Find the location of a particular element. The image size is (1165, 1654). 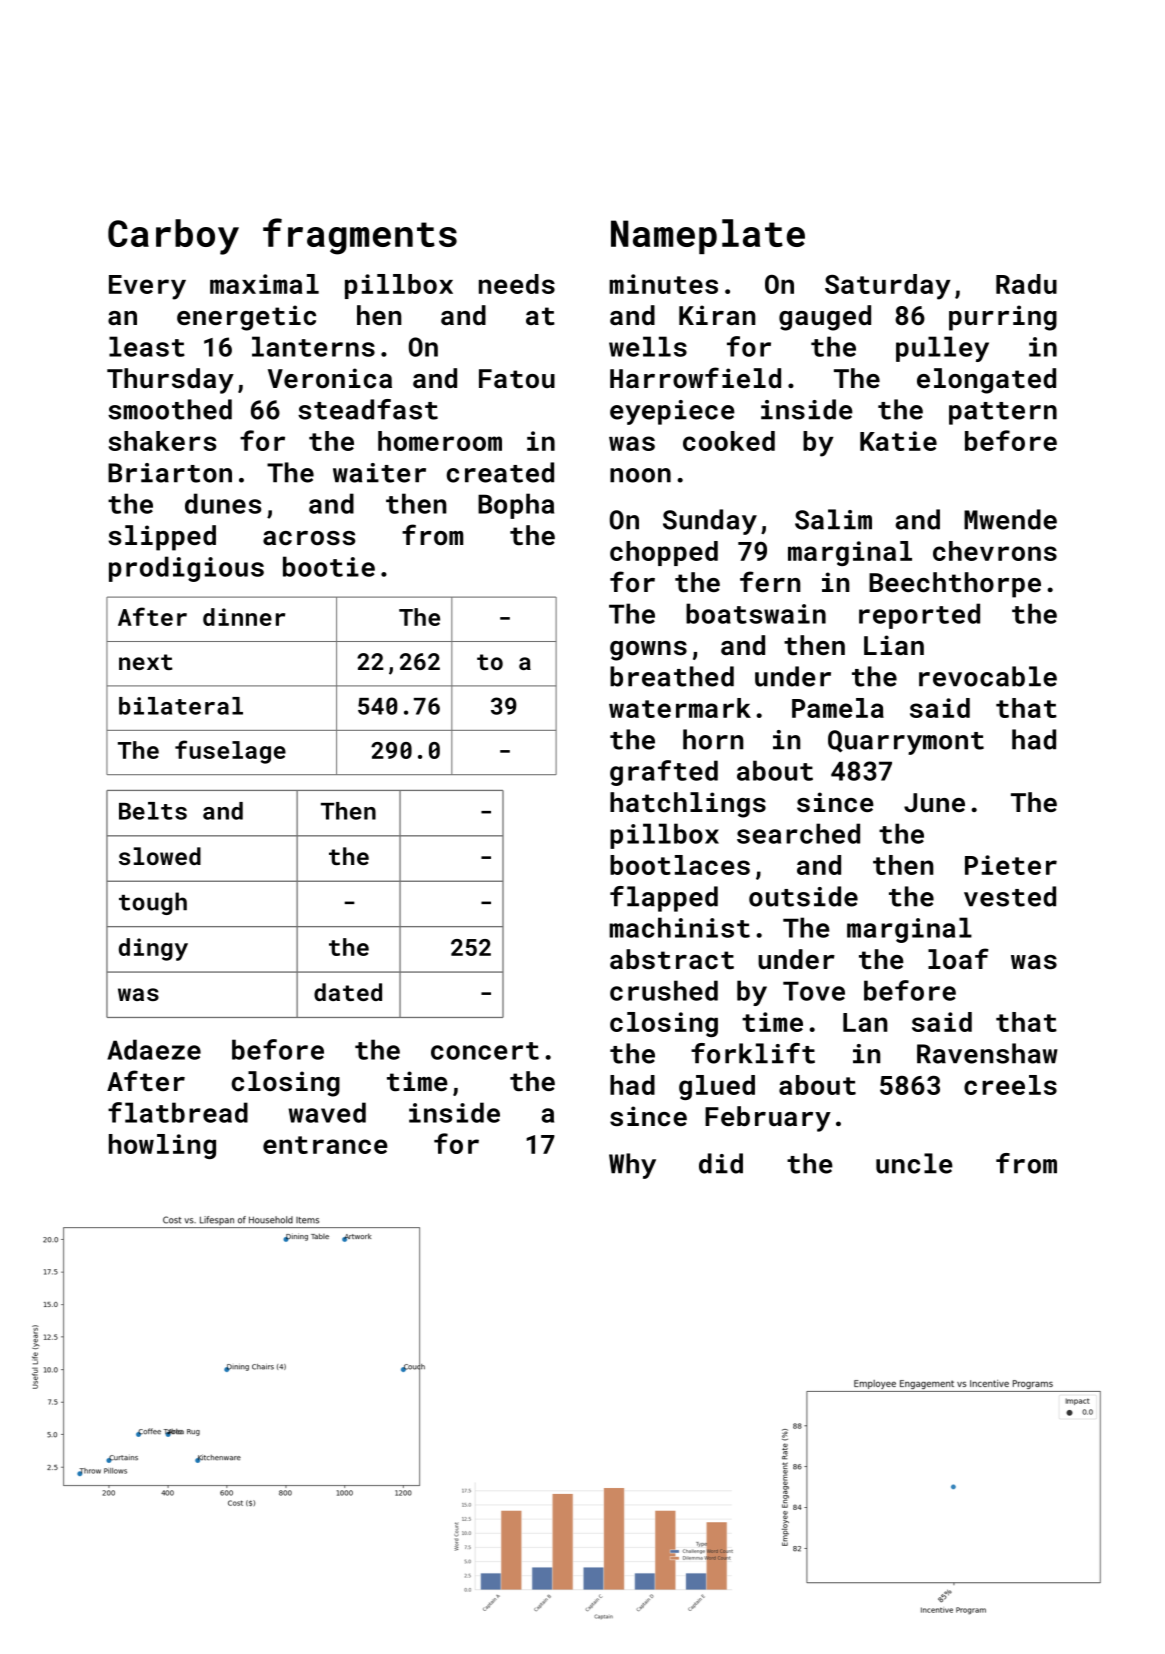

dingy is located at coordinates (153, 949).
